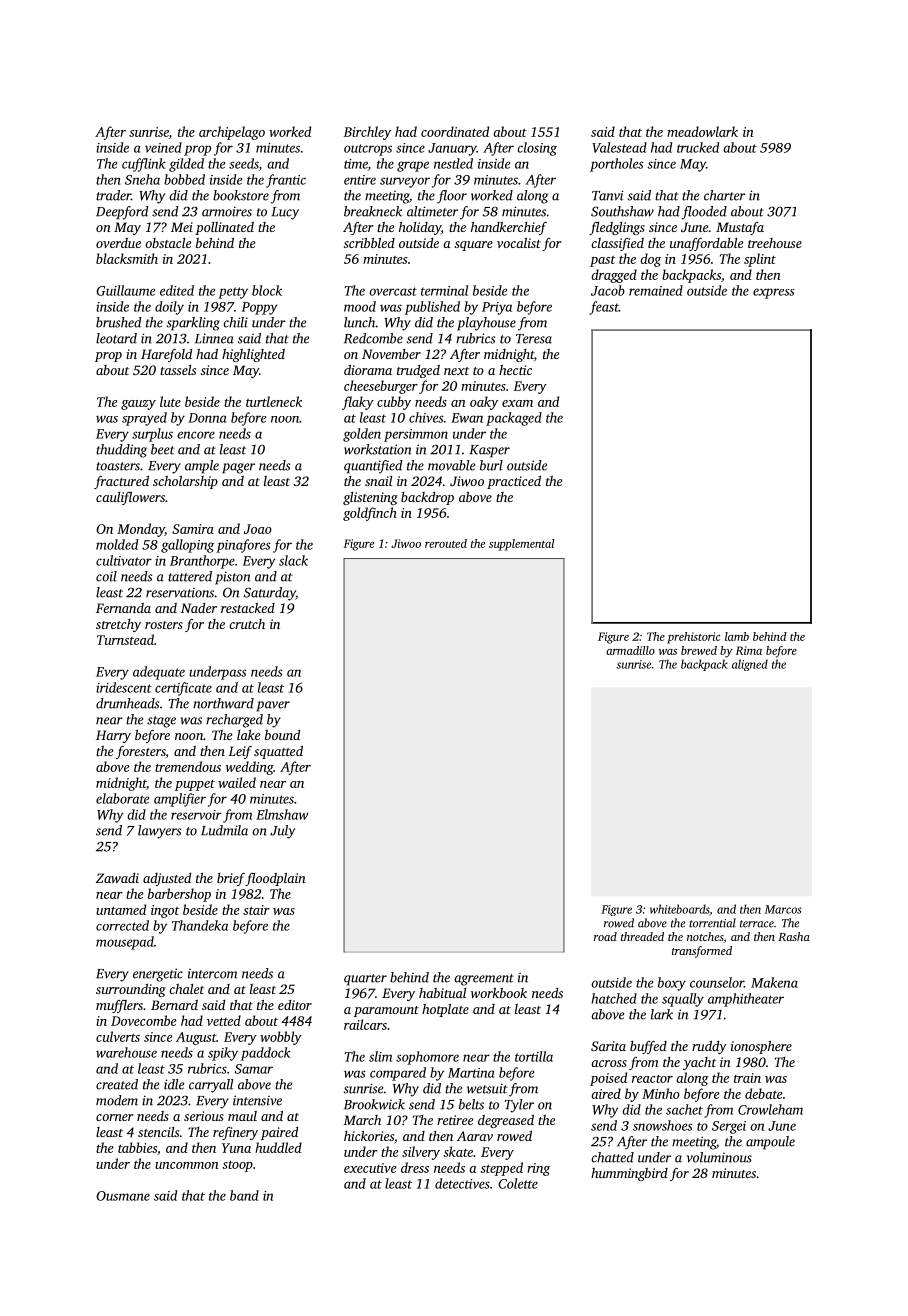  Describe the element at coordinates (699, 650) in the page. I see `brewed` at that location.
